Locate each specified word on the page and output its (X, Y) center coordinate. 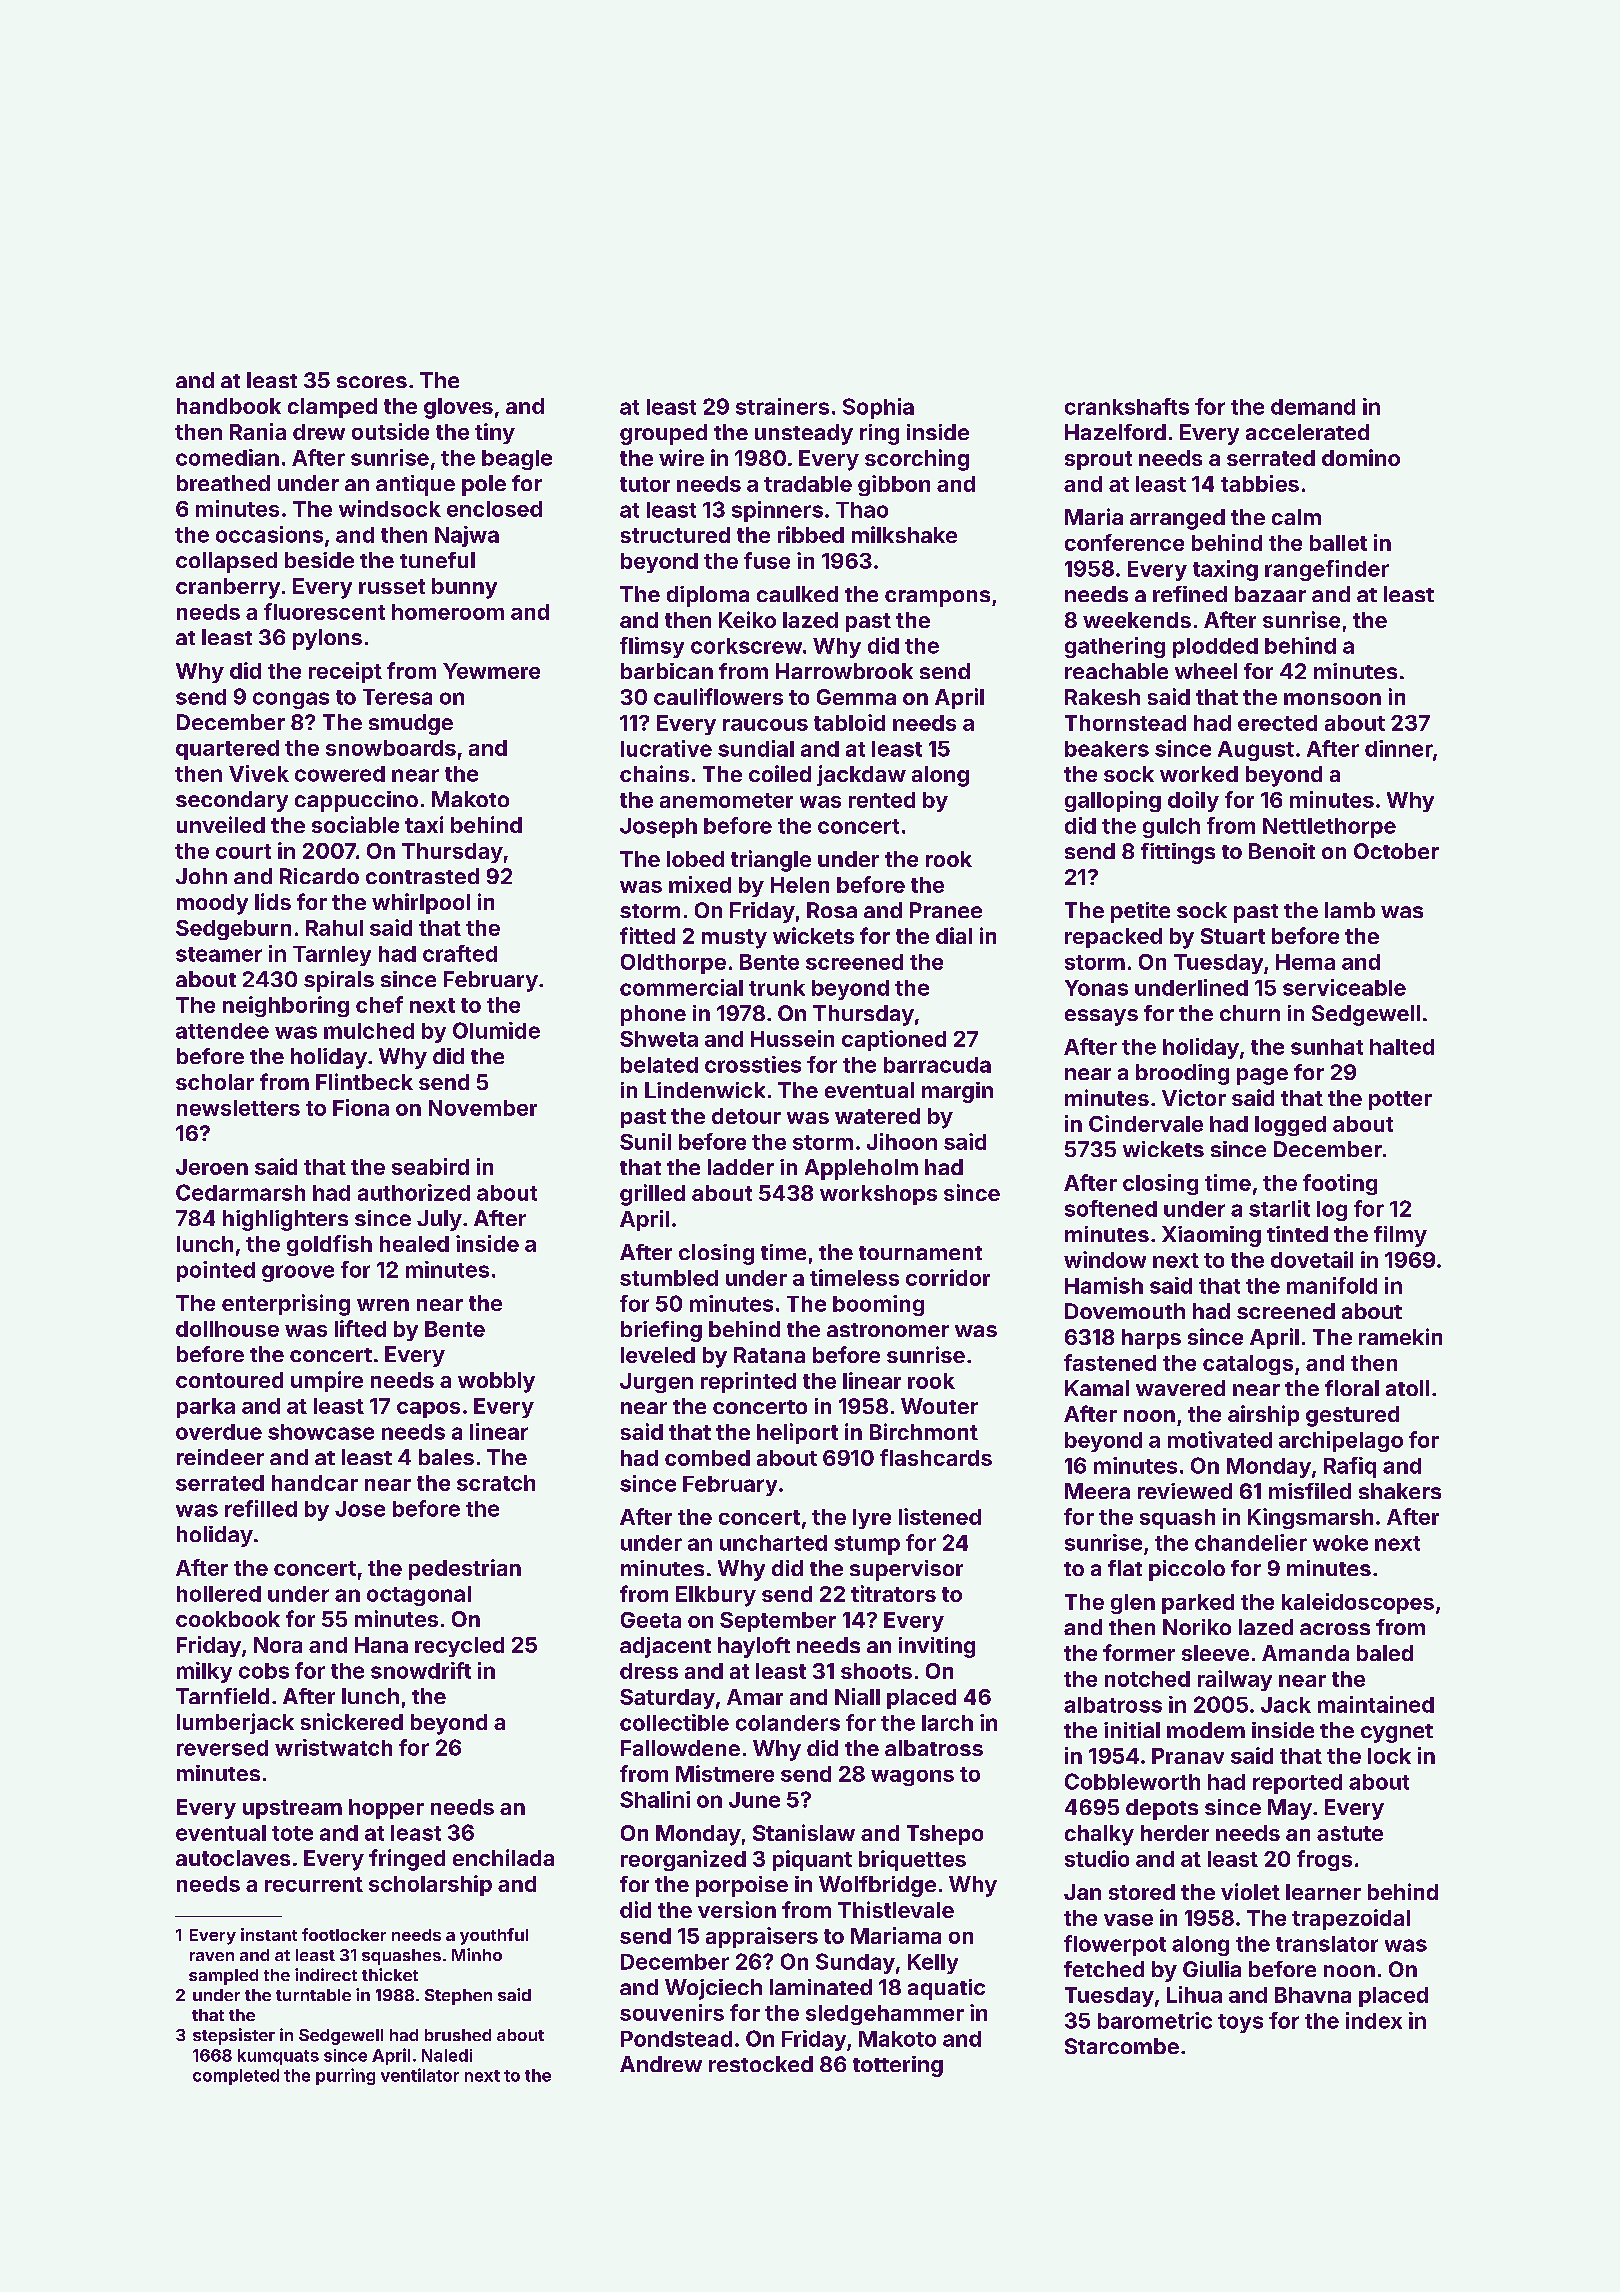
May (1290, 1809)
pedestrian (465, 1569)
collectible (674, 1722)
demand (1313, 407)
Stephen (458, 1997)
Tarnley (332, 956)
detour (746, 1116)
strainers (782, 406)
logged (1290, 1126)
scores (372, 382)
